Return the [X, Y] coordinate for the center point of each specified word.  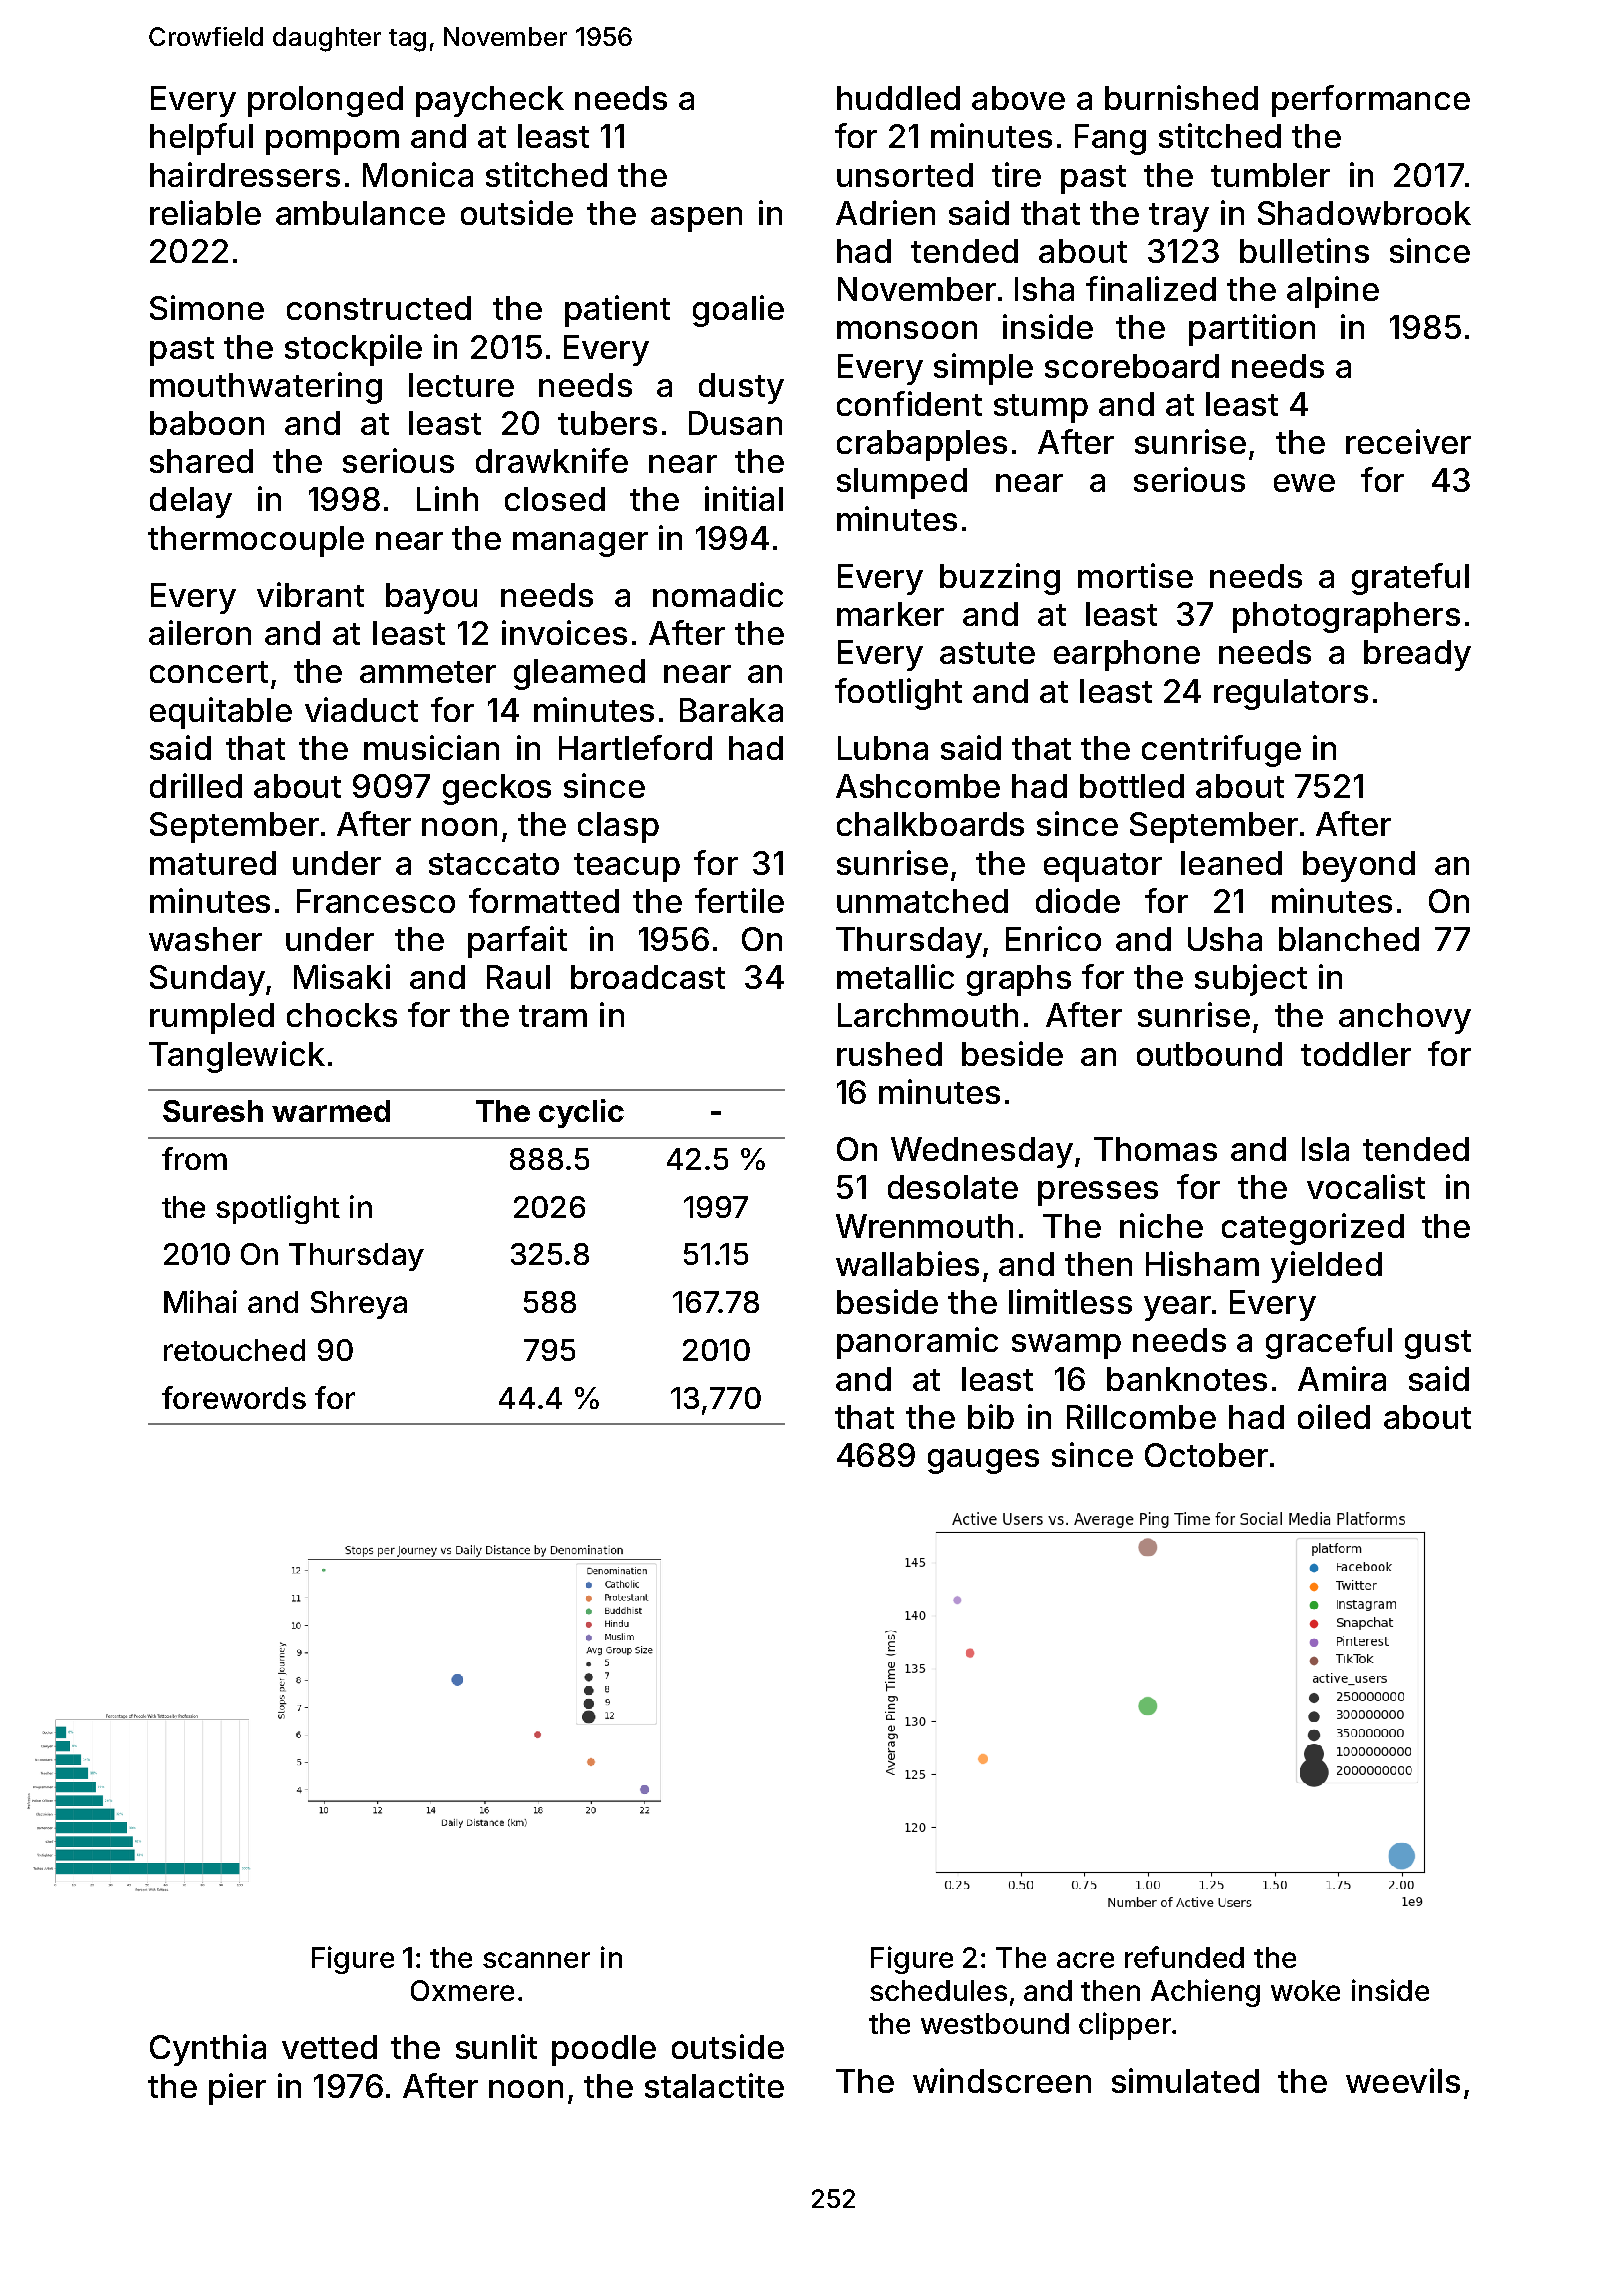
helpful [201, 139]
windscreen [1002, 2080]
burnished [1181, 97]
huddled [898, 98]
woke [1305, 1990]
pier [237, 2089]
